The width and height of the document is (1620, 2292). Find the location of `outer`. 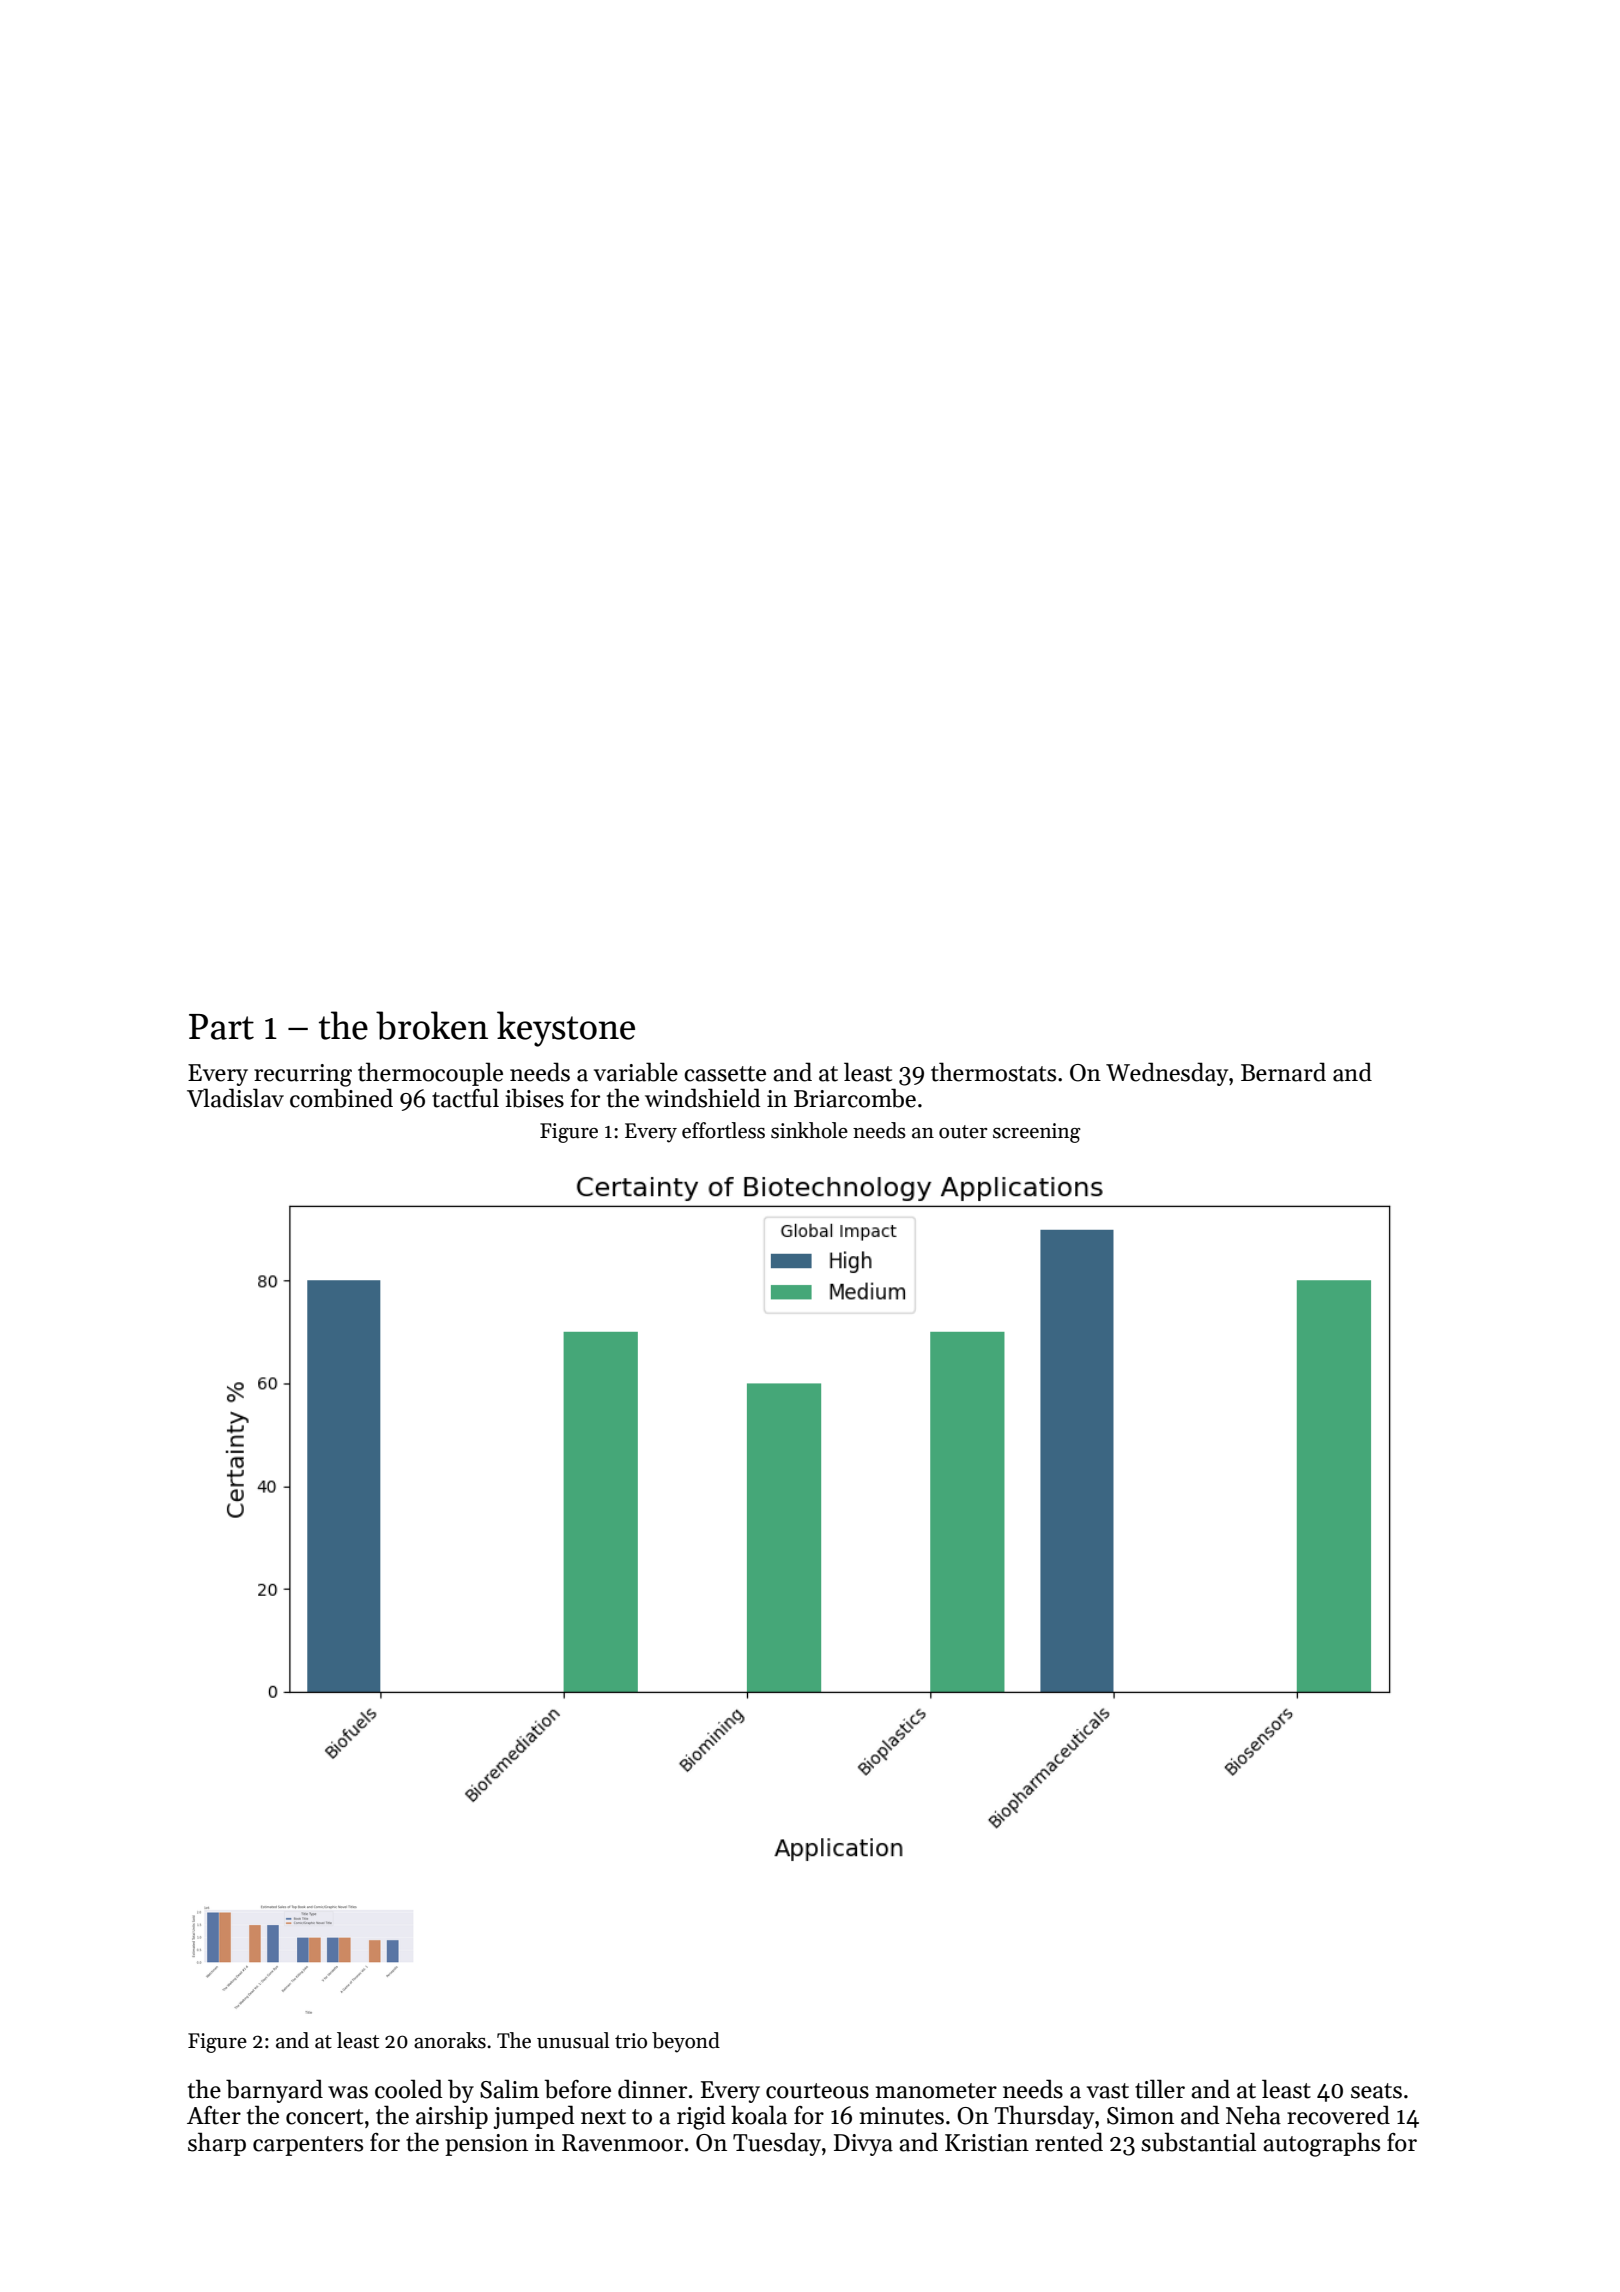

outer is located at coordinates (963, 1132).
